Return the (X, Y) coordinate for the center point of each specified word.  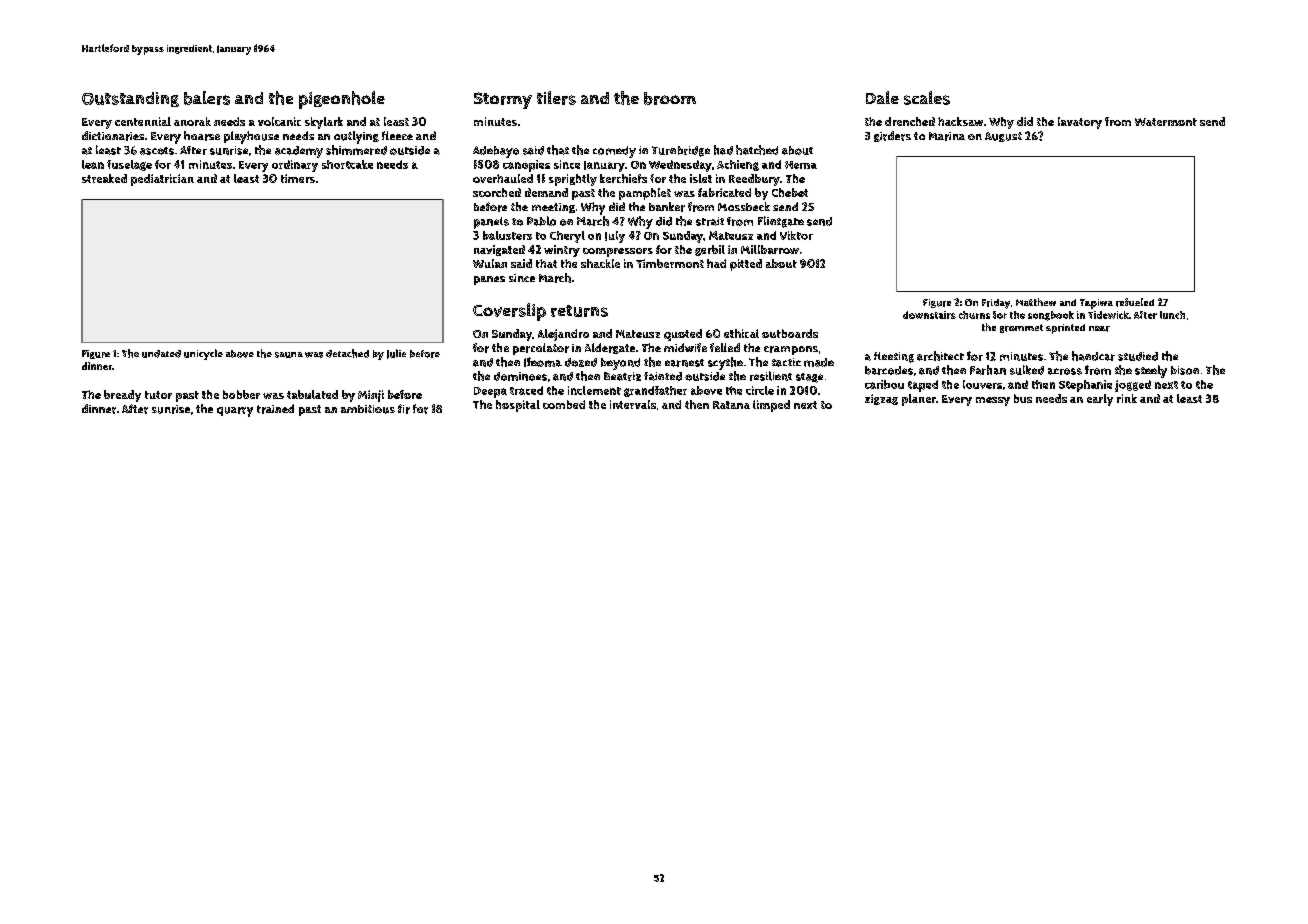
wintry (562, 251)
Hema (801, 165)
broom (670, 98)
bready (122, 396)
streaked (104, 178)
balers (207, 98)
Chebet (790, 192)
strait (710, 221)
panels (491, 223)
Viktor (796, 235)
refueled (1135, 302)
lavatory (1080, 123)
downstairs (929, 315)
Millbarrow (770, 249)
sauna (289, 355)
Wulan (490, 263)
